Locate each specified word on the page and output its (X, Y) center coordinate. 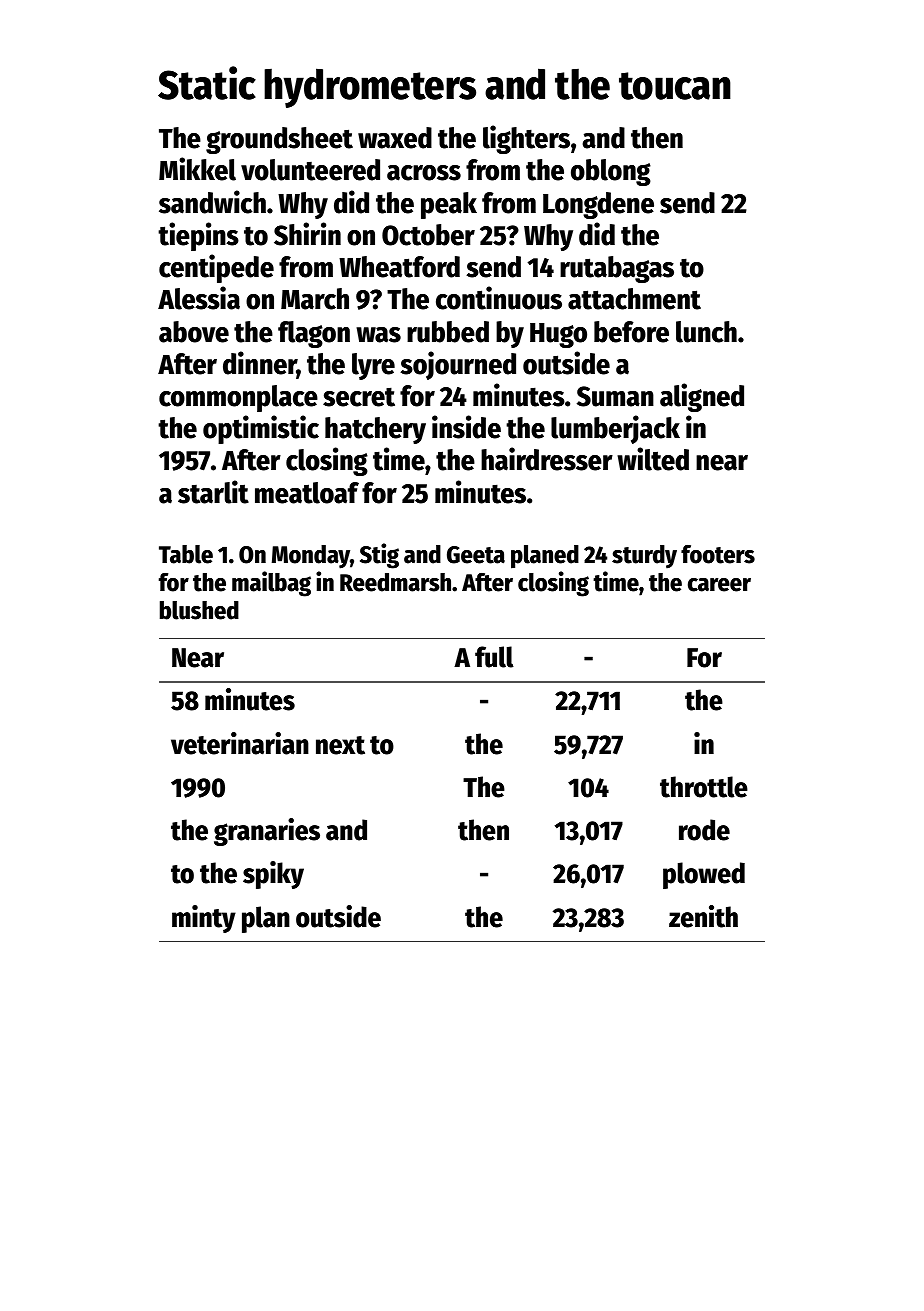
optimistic (261, 429)
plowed (704, 875)
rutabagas (617, 269)
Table (186, 554)
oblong (611, 172)
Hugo (558, 335)
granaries (267, 832)
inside (466, 427)
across (424, 173)
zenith (703, 916)
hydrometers (370, 88)
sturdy (644, 557)
